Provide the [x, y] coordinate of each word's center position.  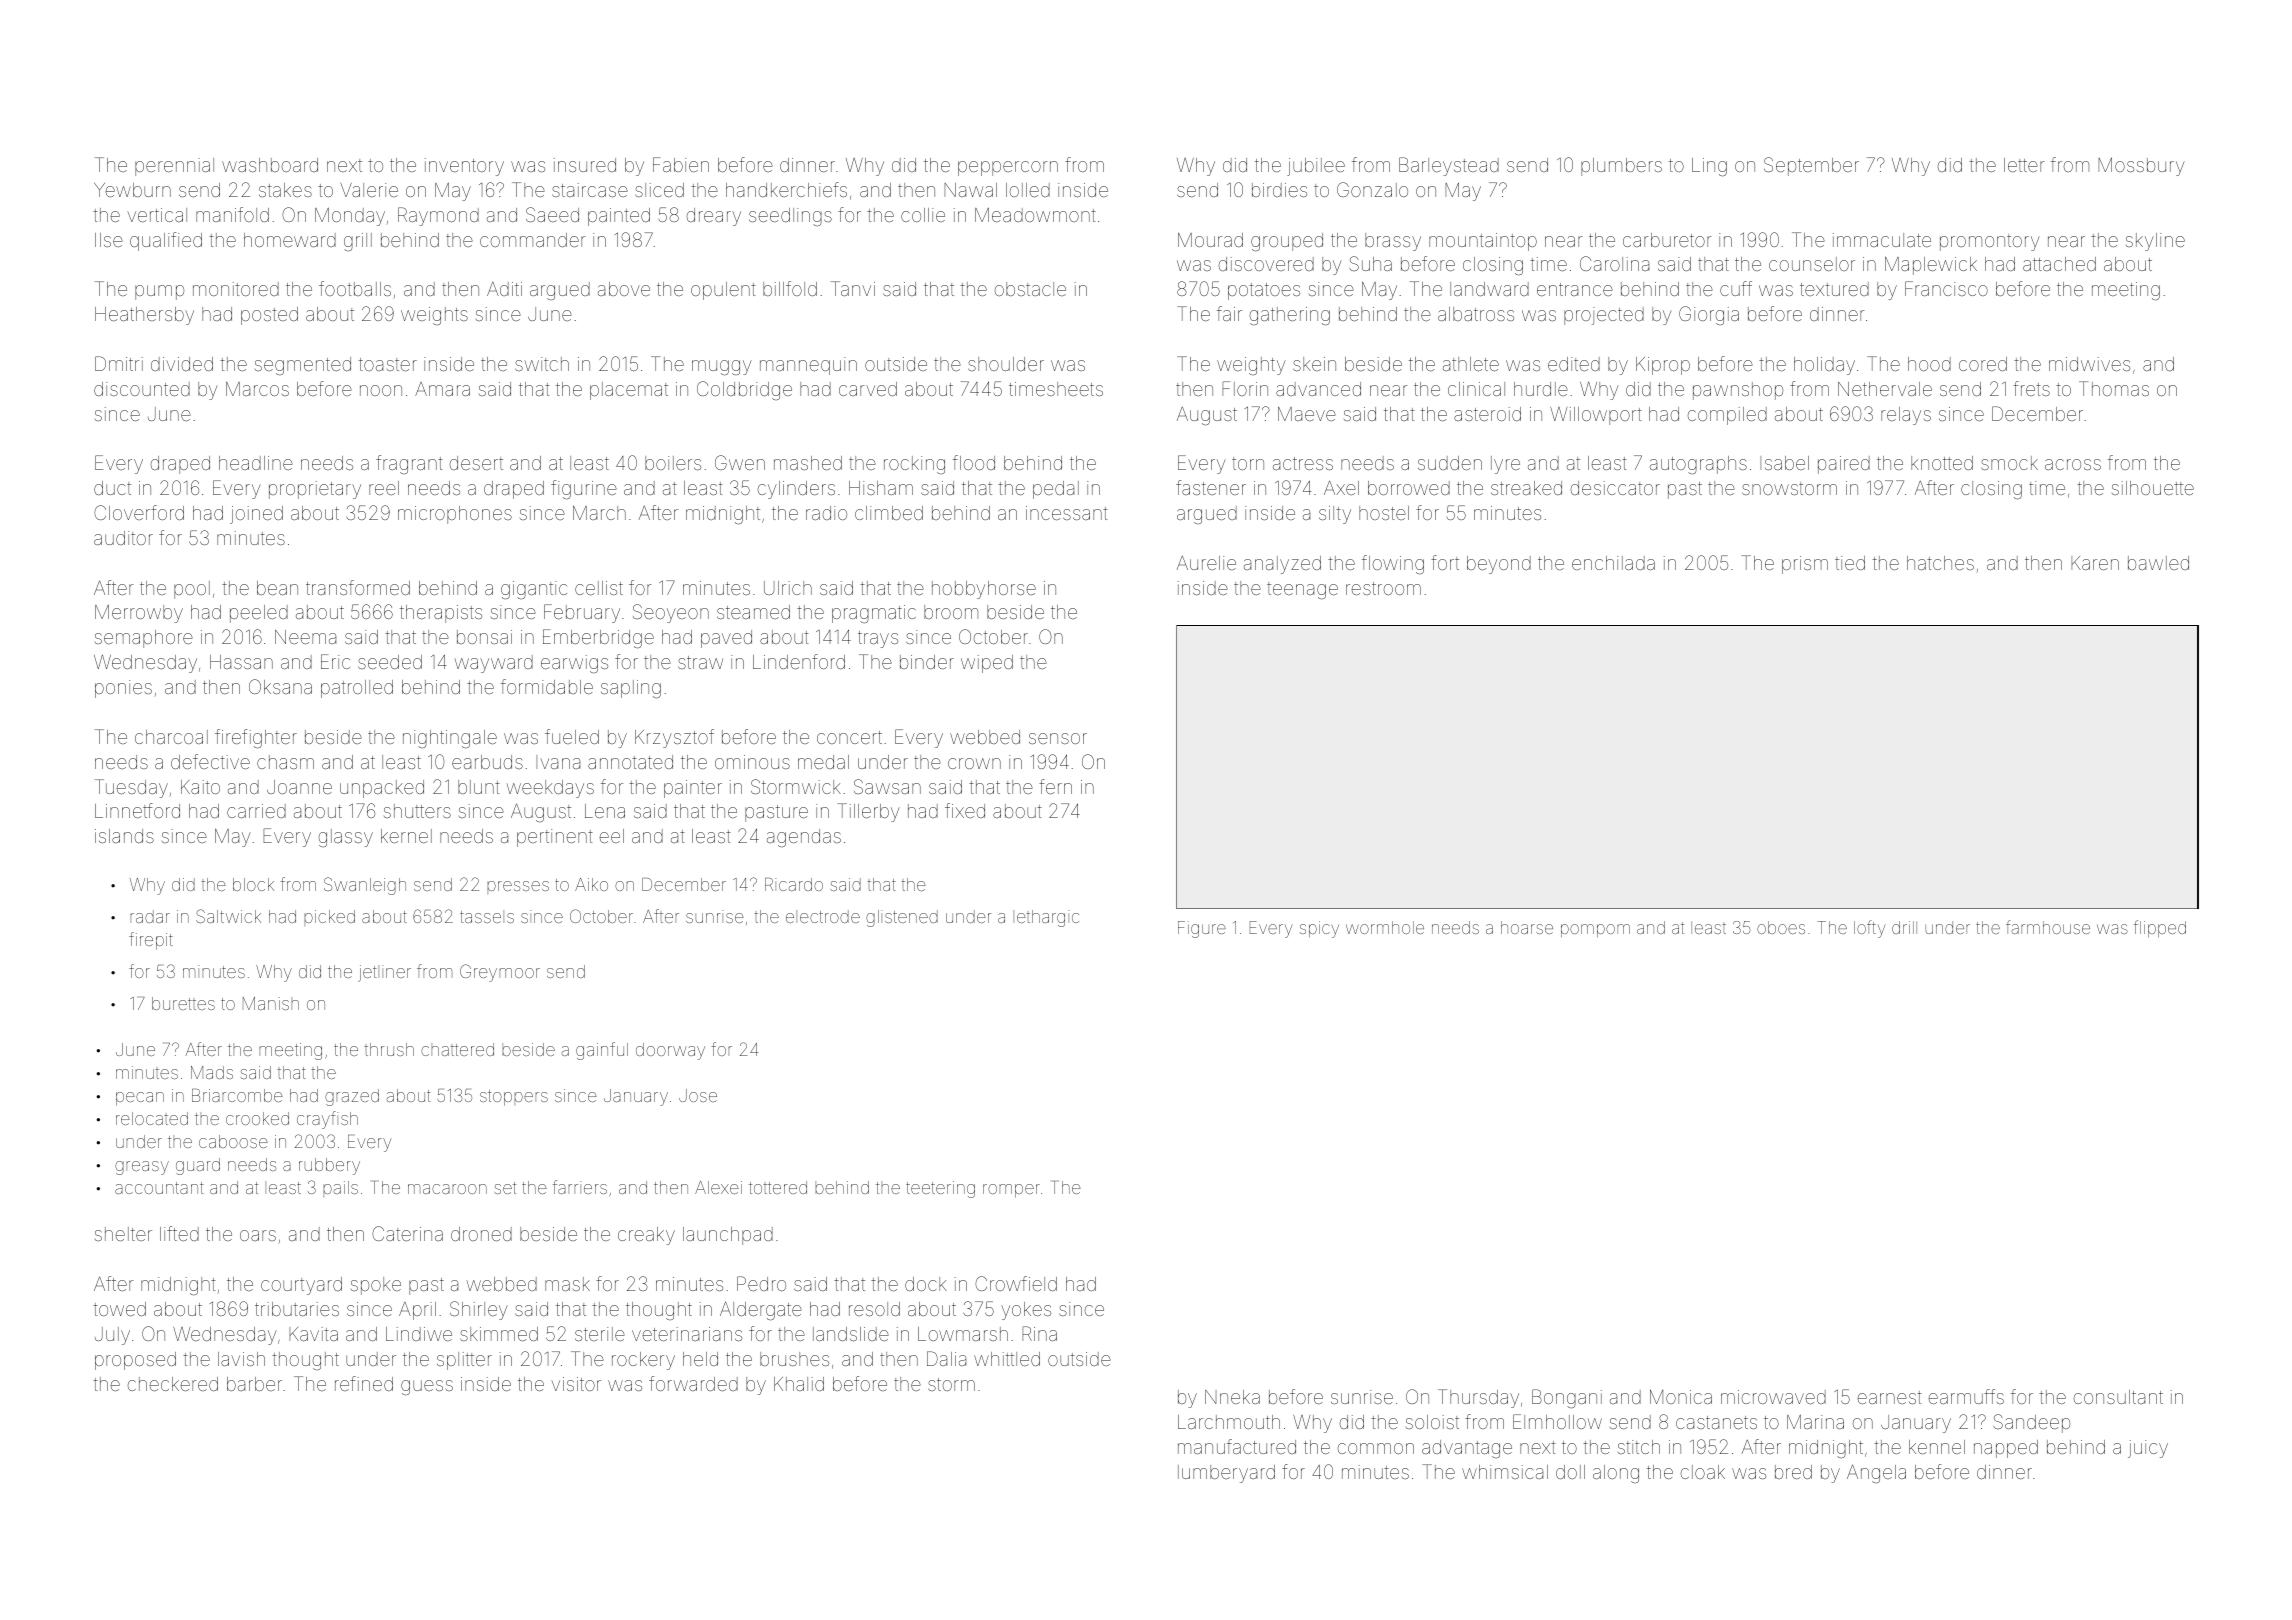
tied [1850, 563]
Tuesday [131, 788]
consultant [2118, 1397]
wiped [987, 664]
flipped [2160, 928]
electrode [823, 916]
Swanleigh [365, 886]
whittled [1007, 1359]
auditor [123, 538]
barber [254, 1384]
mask [567, 1284]
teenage [1302, 590]
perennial [174, 167]
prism [1805, 565]
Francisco [1946, 288]
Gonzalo [1372, 189]
